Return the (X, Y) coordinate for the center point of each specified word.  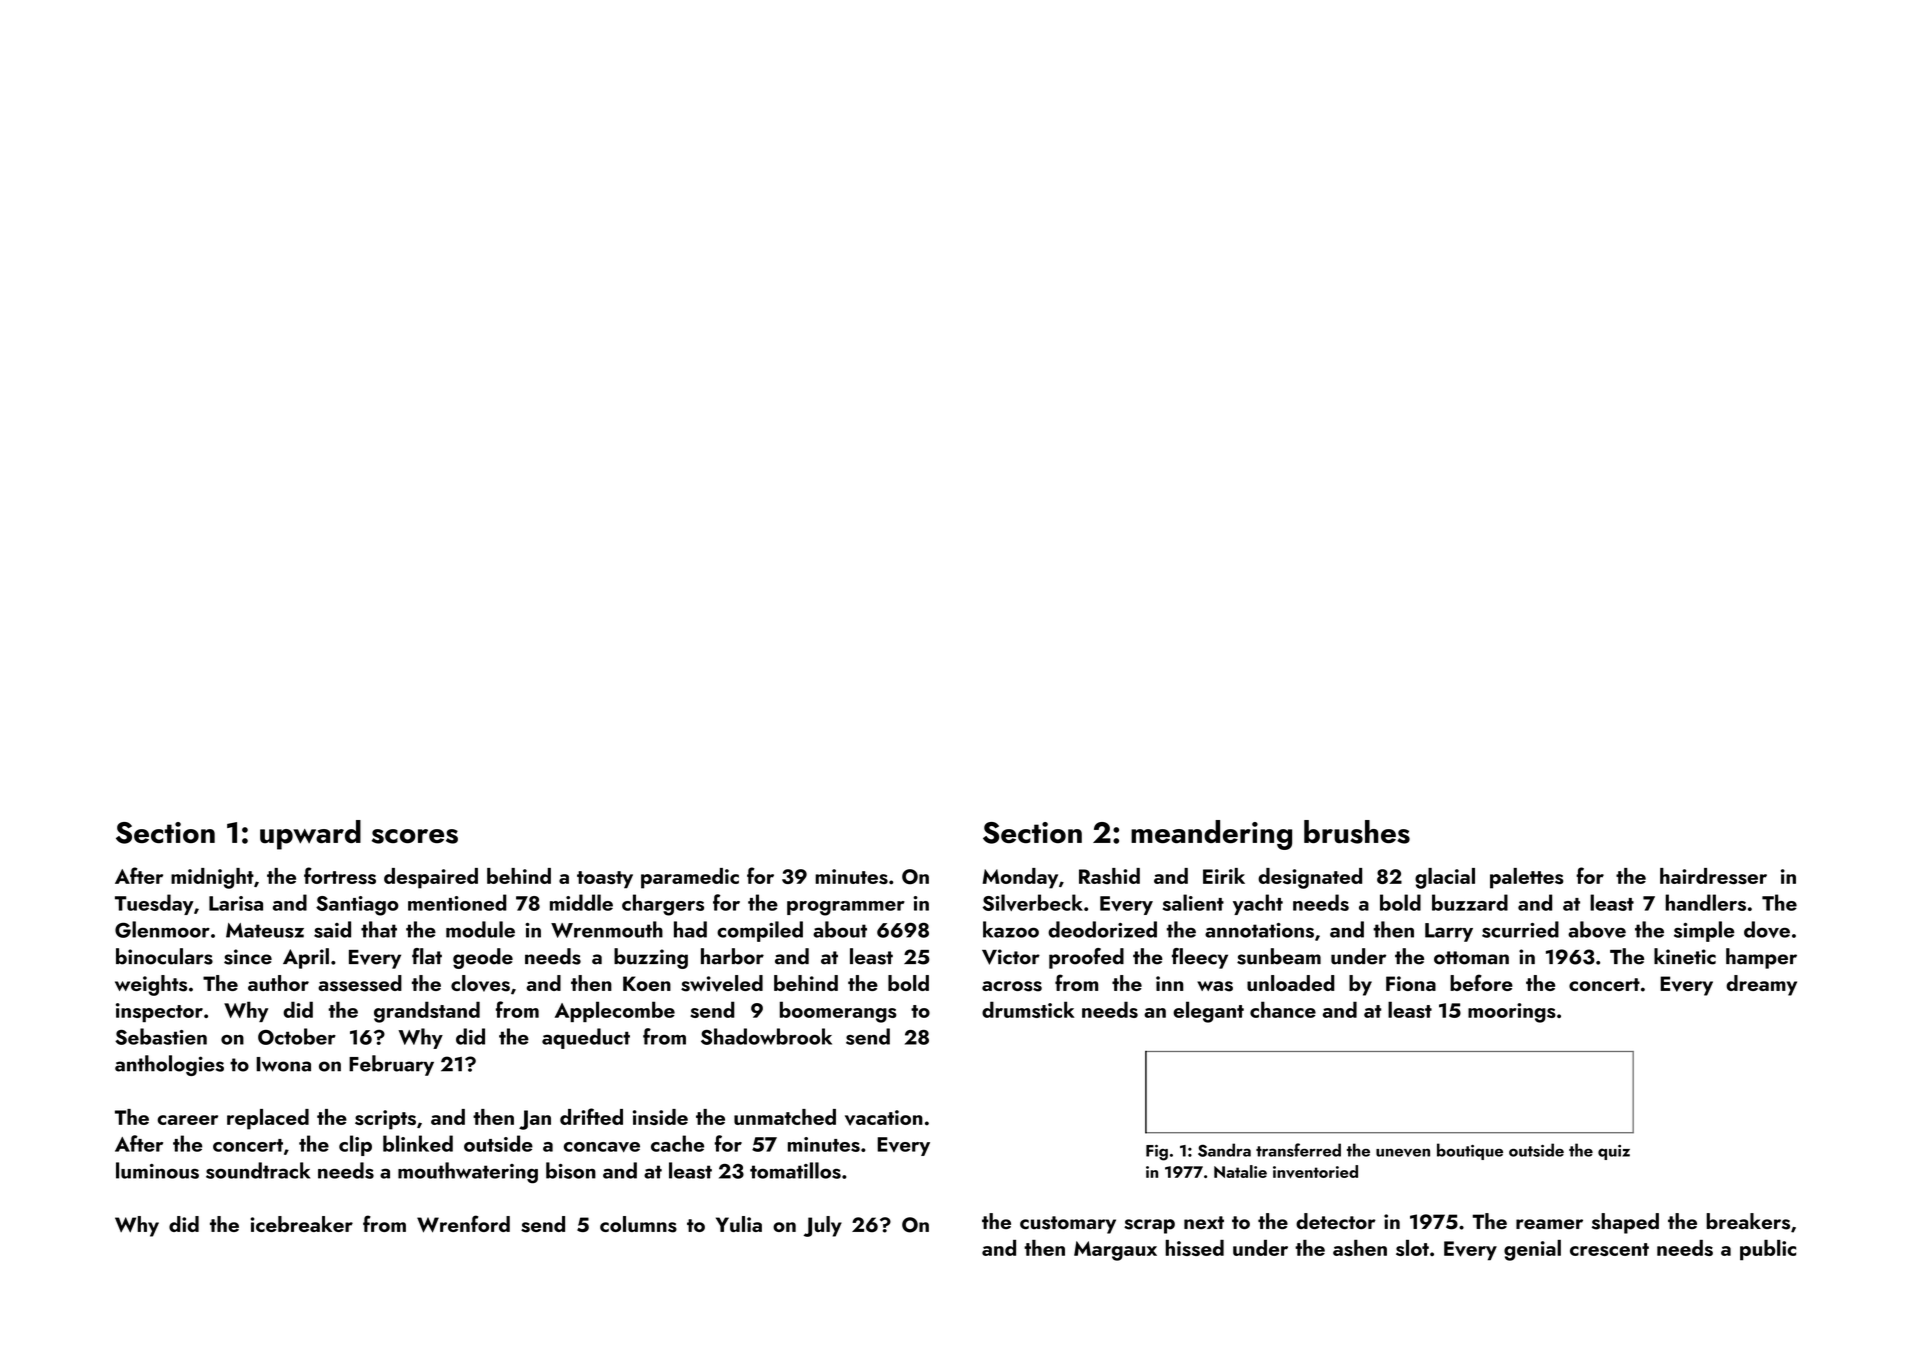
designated (1310, 878)
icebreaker (302, 1224)
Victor (1011, 957)
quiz (1614, 1152)
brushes (1357, 832)
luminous (157, 1170)
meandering (1211, 835)
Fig (1157, 1153)
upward (310, 835)
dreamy (1761, 985)
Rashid (1109, 876)
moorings (1512, 1013)
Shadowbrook (766, 1036)
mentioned (457, 902)
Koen (647, 983)
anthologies (169, 1065)
